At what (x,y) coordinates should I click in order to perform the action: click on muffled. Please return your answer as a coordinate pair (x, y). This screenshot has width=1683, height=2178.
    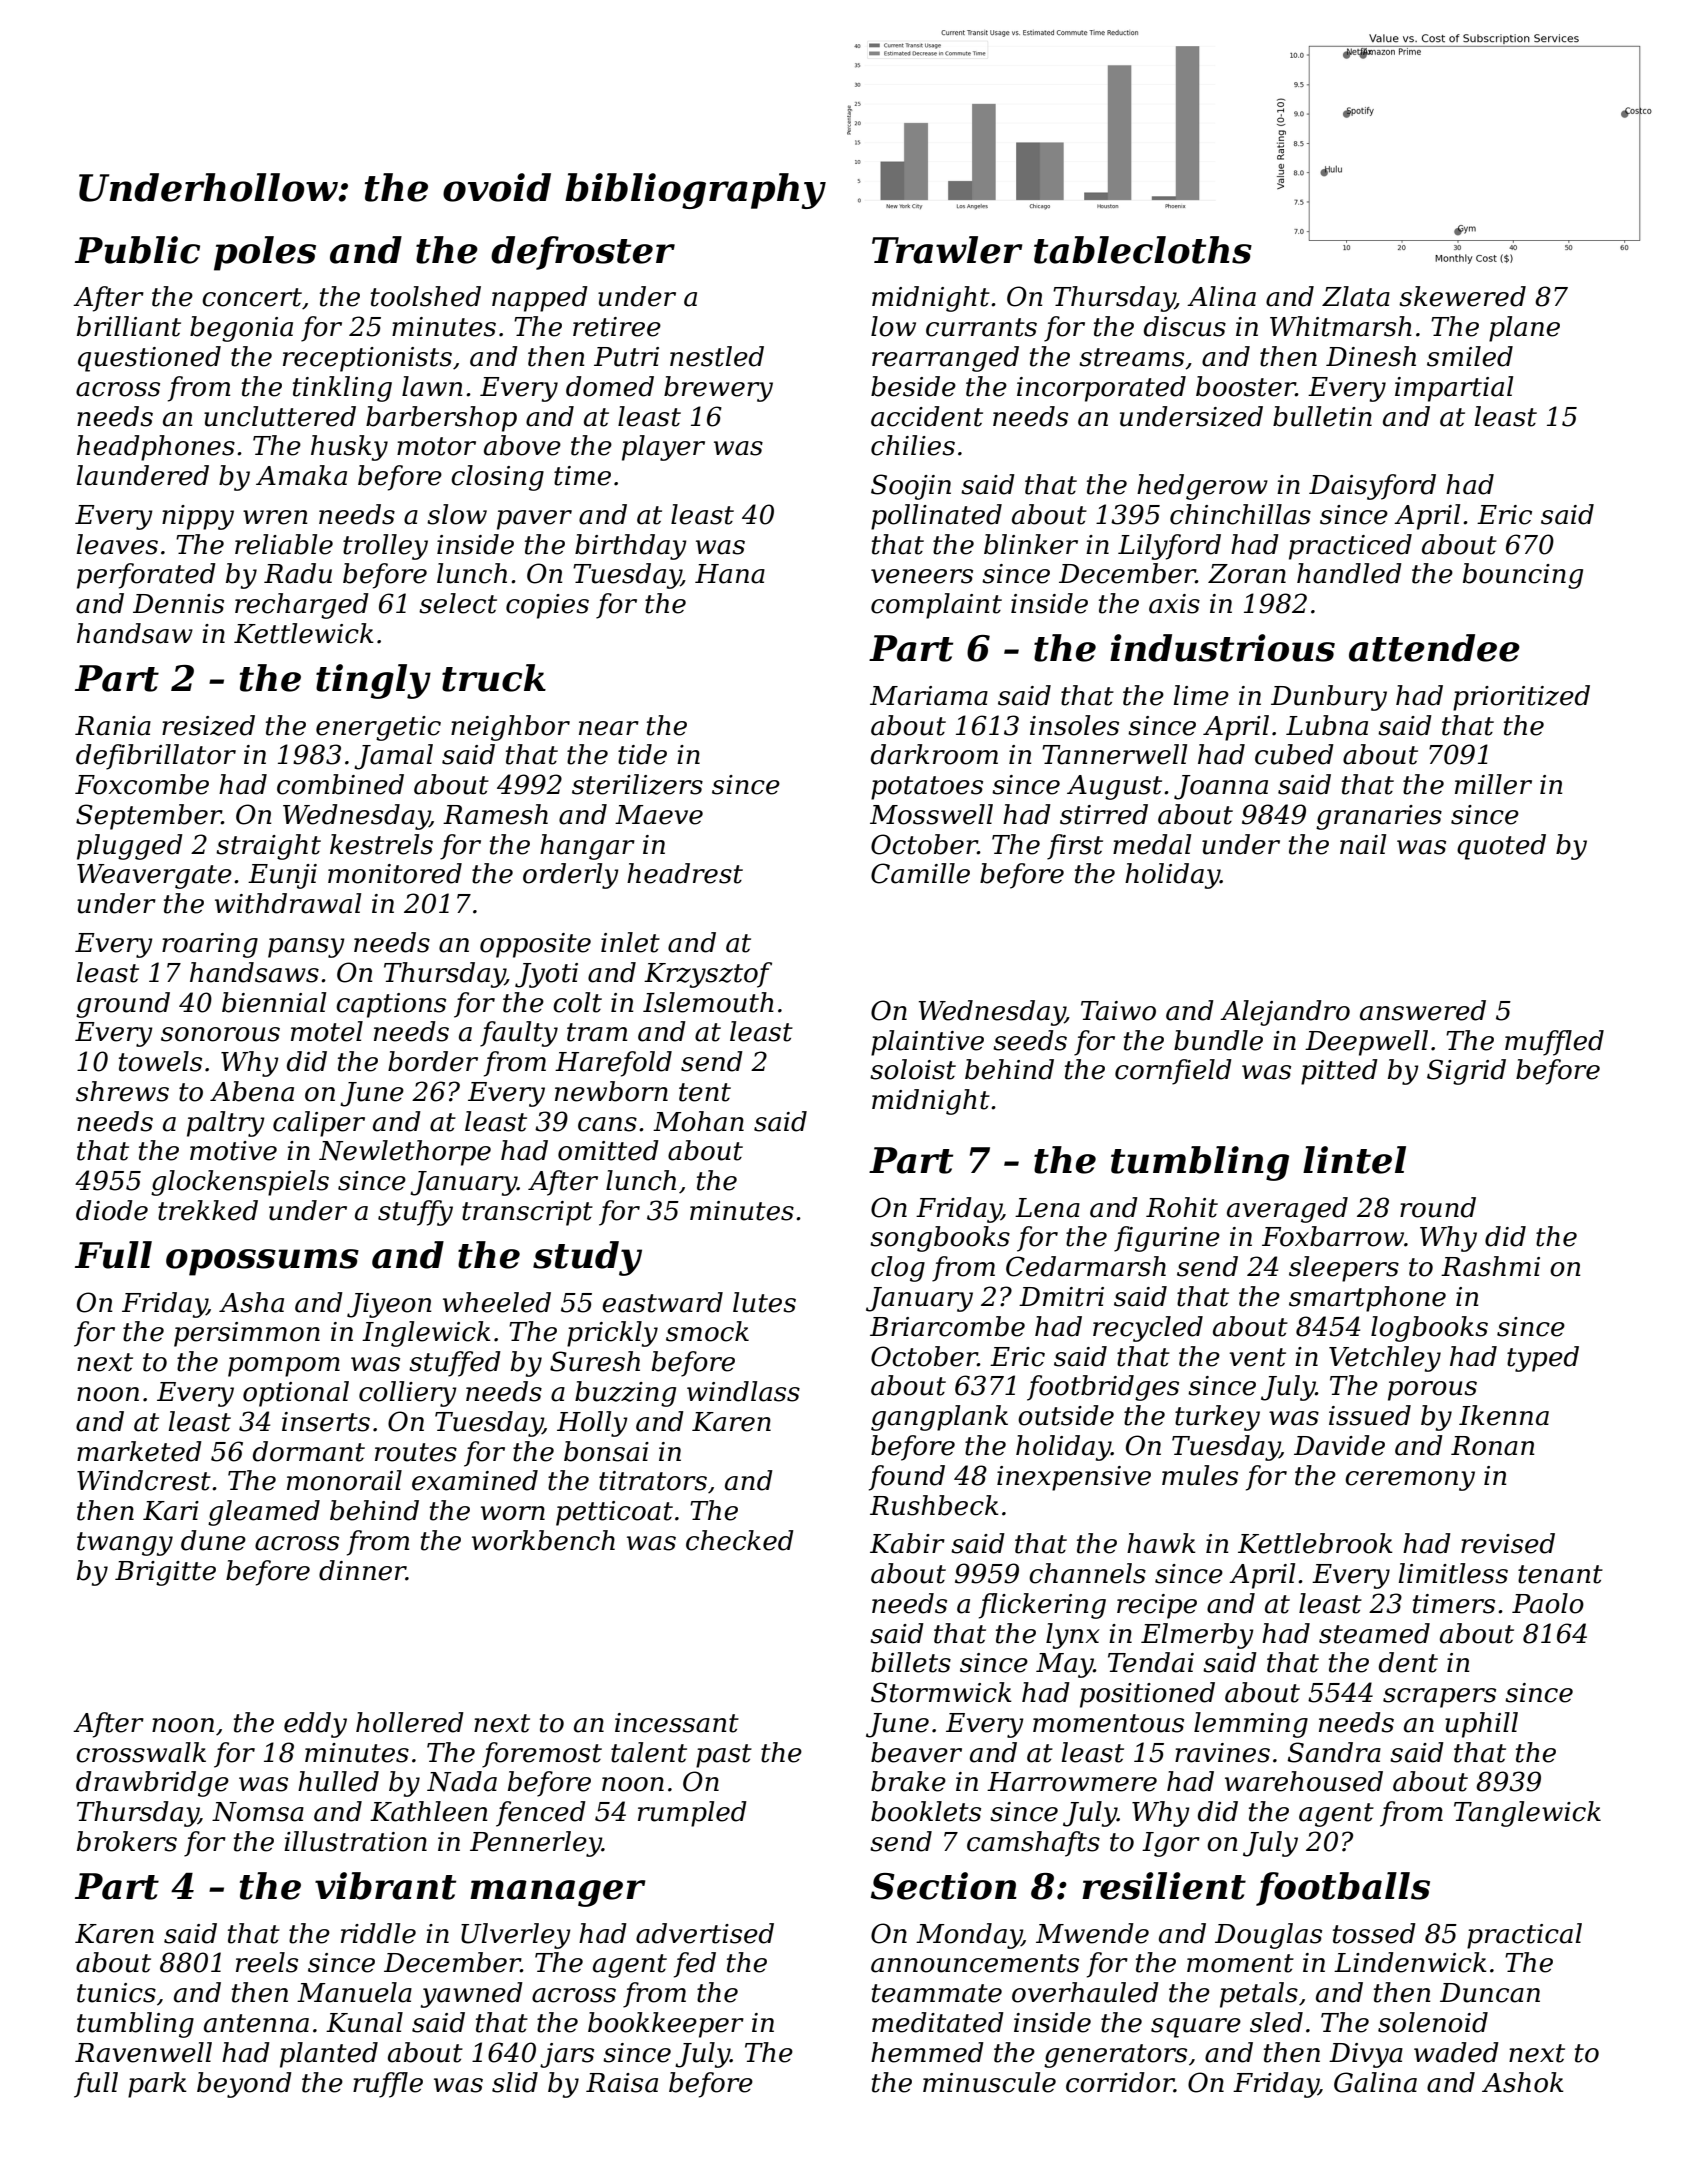
    Looking at the image, I should click on (1554, 1043).
